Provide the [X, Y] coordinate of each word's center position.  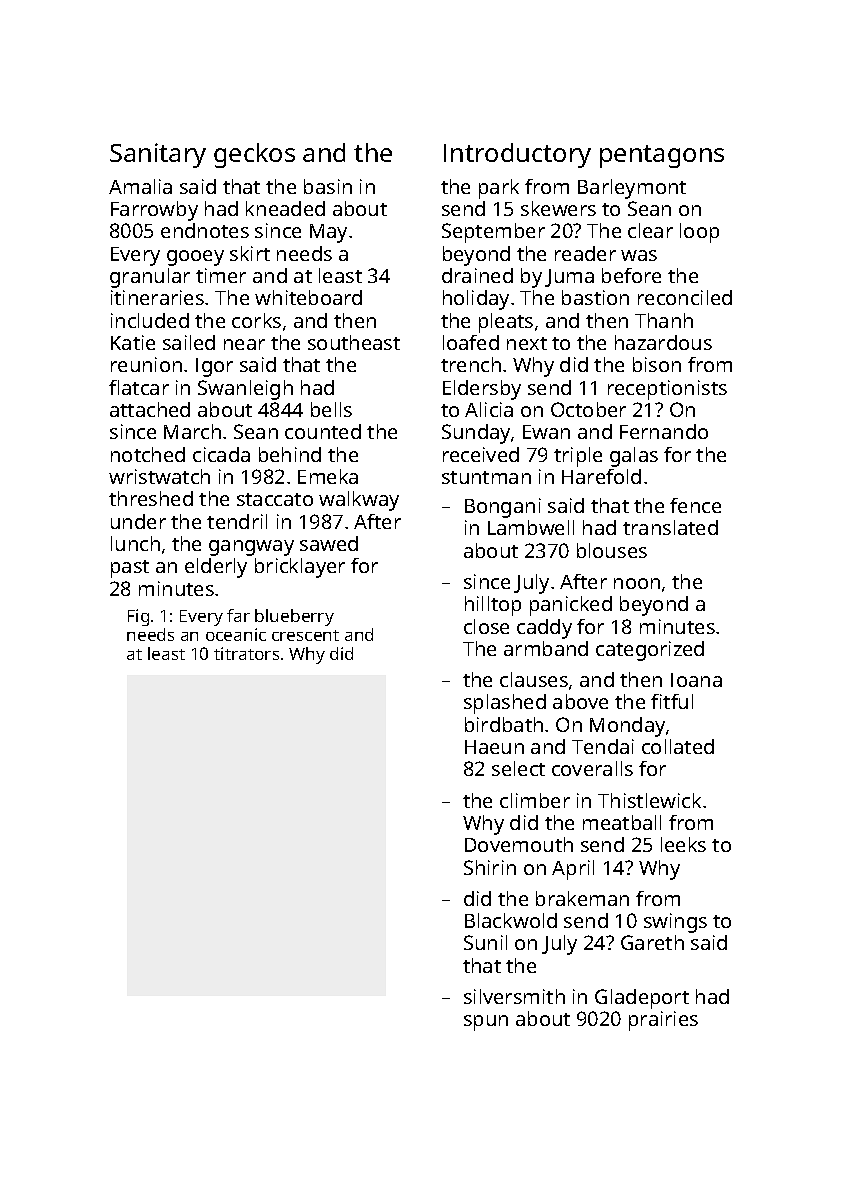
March [192, 431]
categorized [650, 651]
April [573, 870]
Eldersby [482, 390]
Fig [138, 617]
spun [486, 1023]
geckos [254, 155]
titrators [246, 653]
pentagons [662, 156]
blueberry [294, 617]
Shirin [490, 867]
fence [695, 505]
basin [328, 186]
